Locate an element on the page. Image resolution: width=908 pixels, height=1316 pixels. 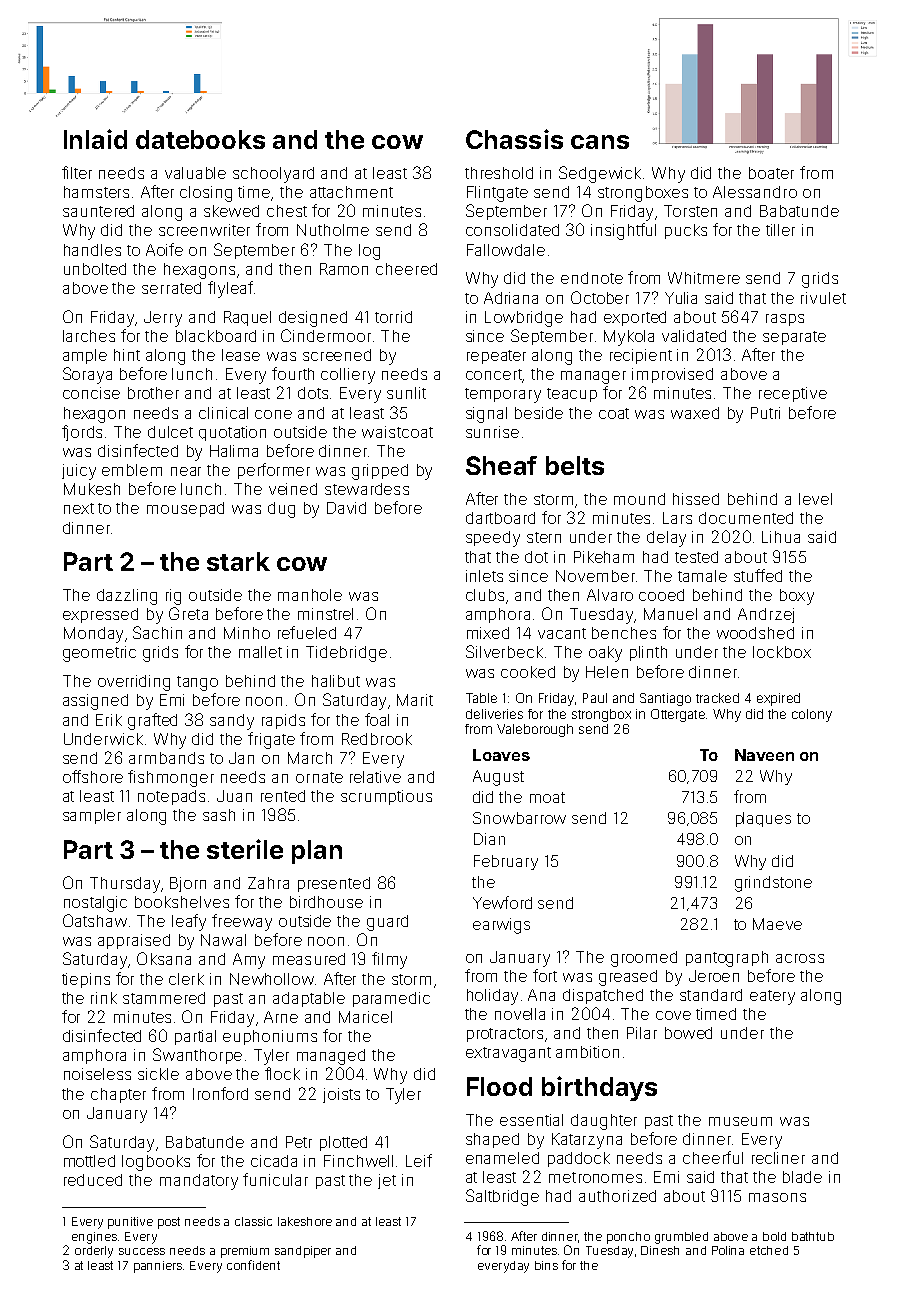
minstrel is located at coordinates (325, 614).
